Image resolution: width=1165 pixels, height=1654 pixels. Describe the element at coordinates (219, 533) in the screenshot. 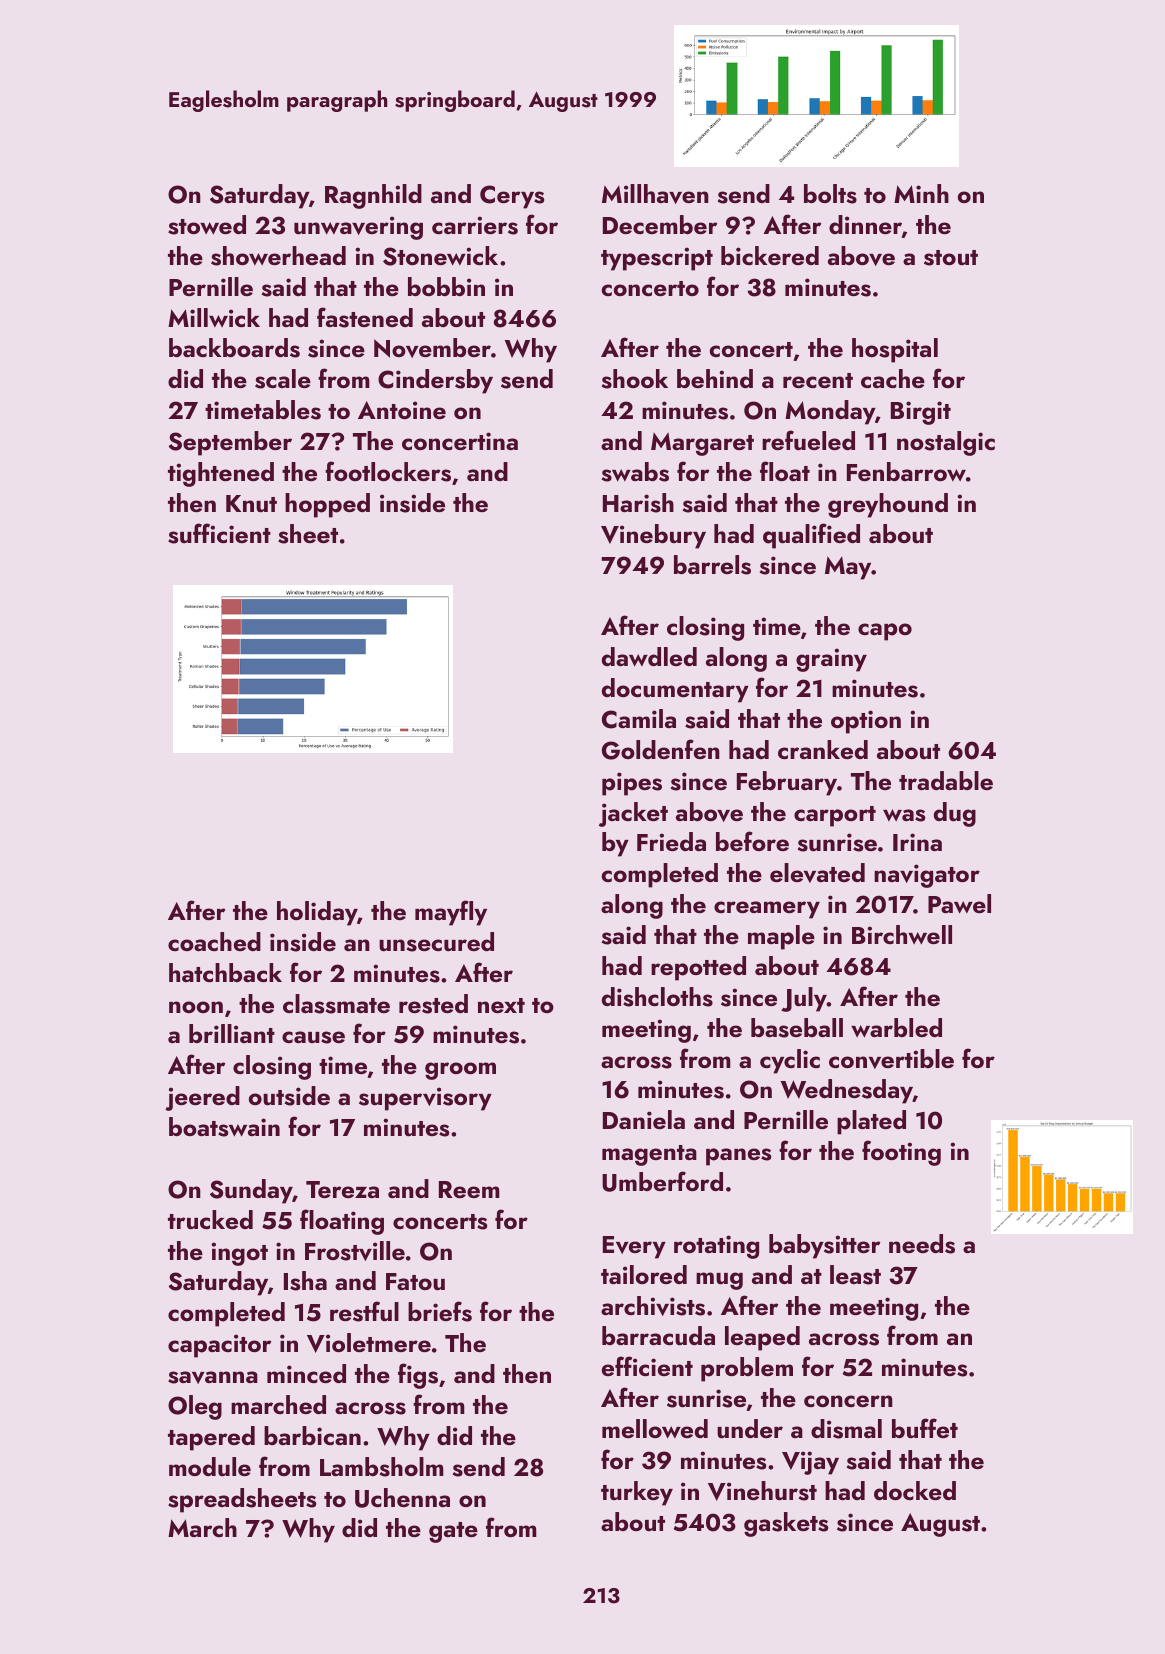

I see `sufficient` at that location.
